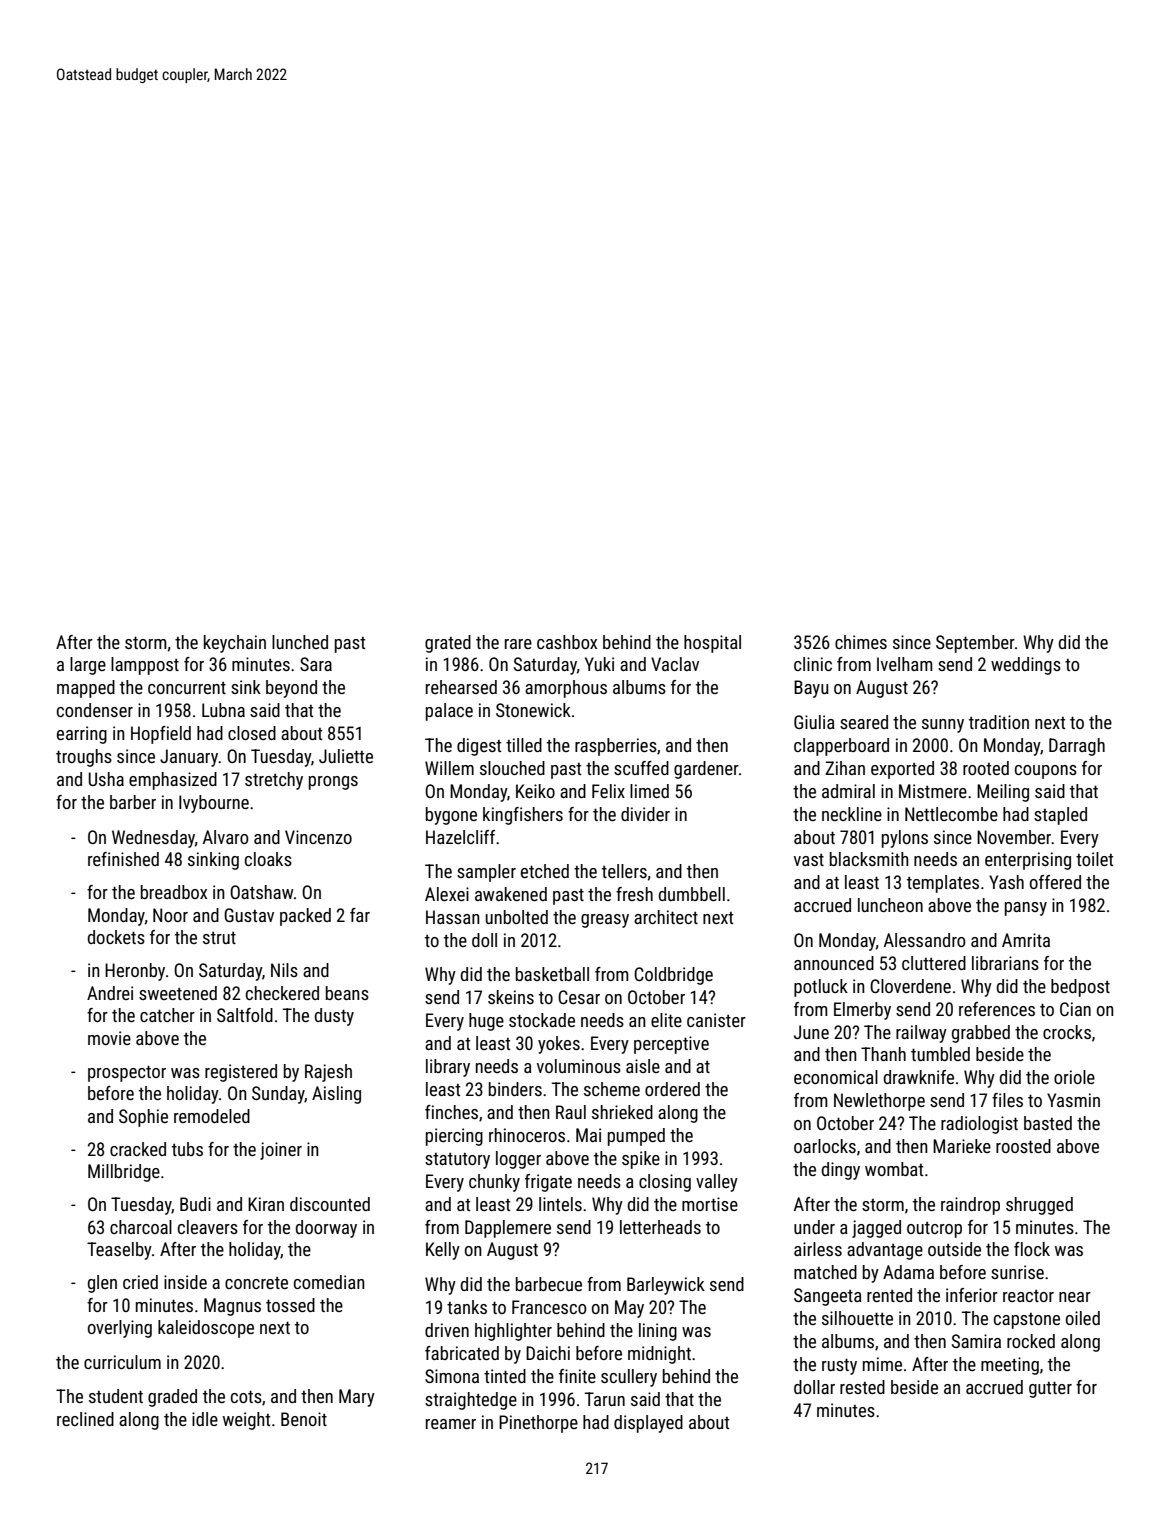 The image size is (1171, 1515). What do you see at coordinates (110, 993) in the document?
I see `Andrei` at bounding box center [110, 993].
